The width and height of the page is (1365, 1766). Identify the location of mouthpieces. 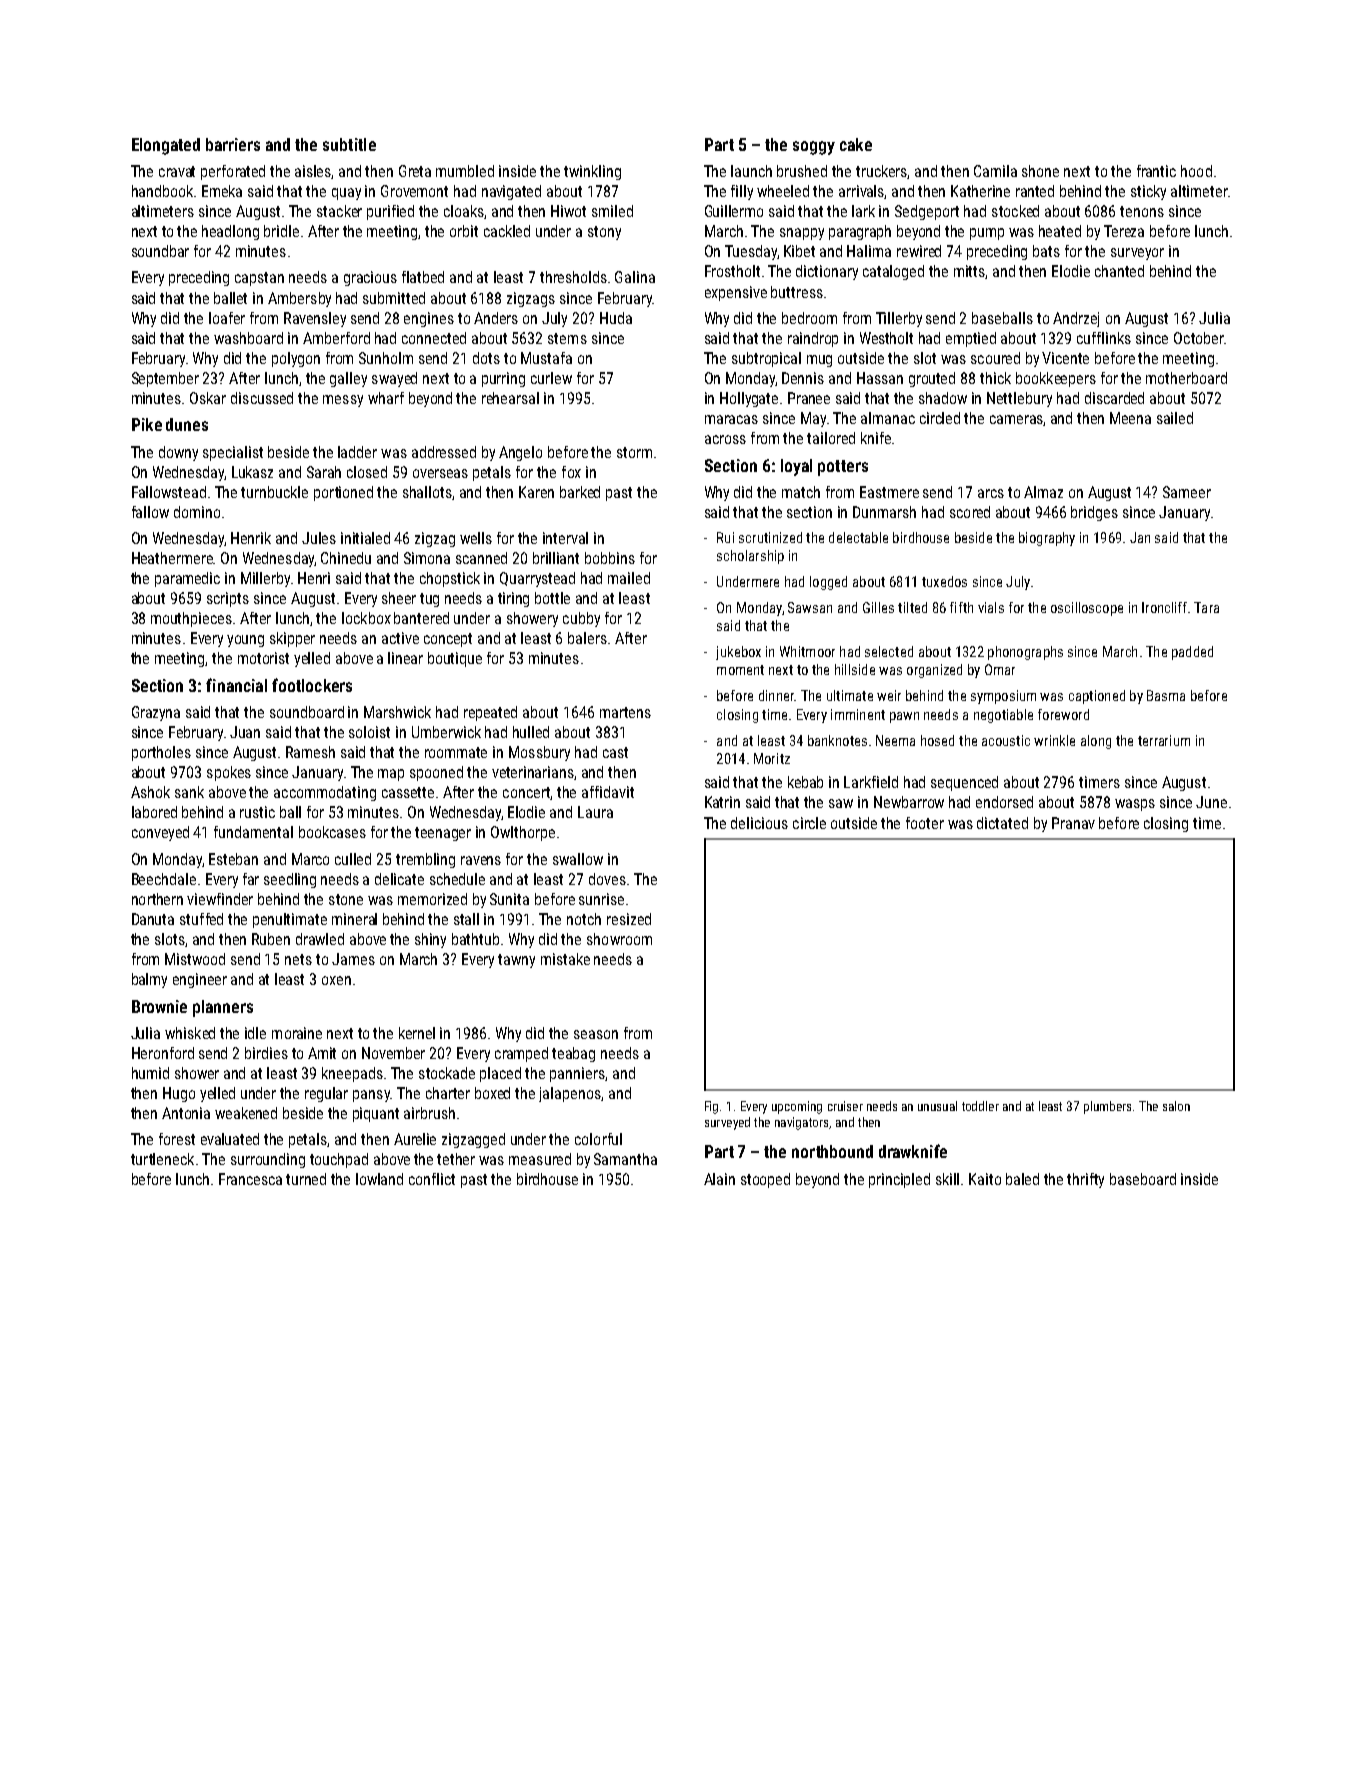
(191, 619).
